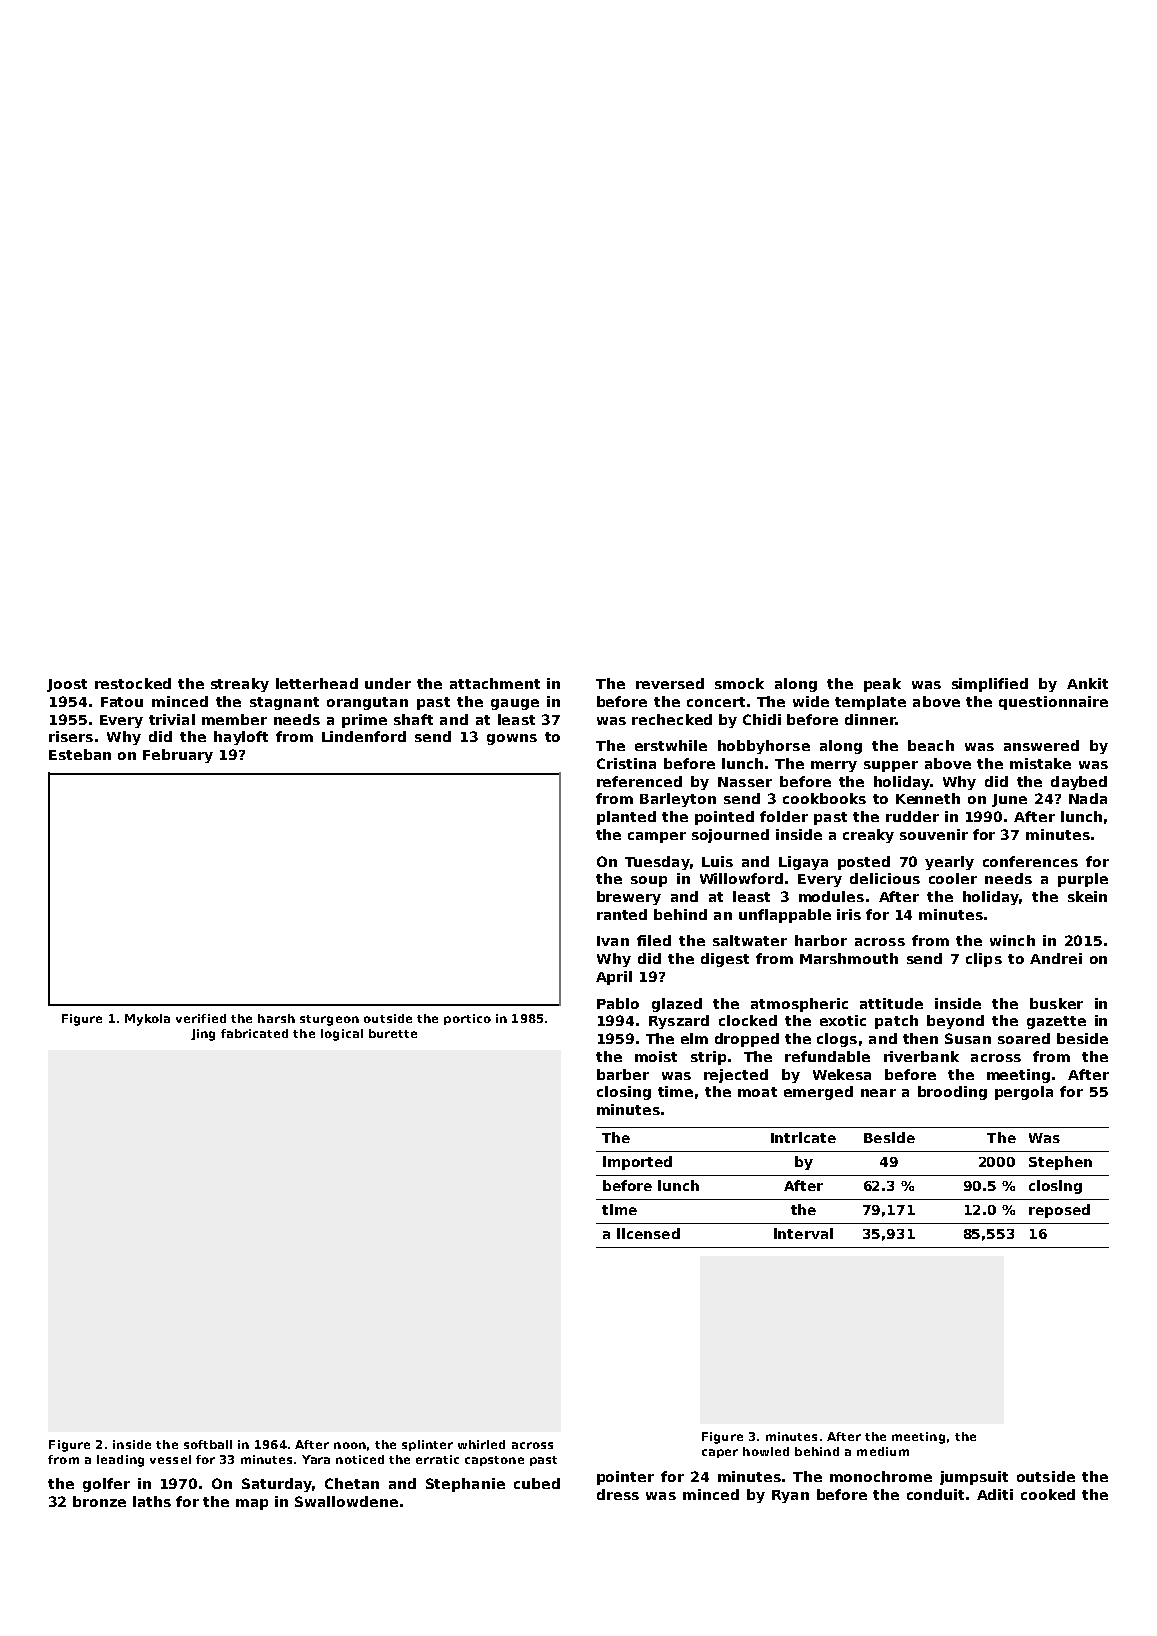 The height and width of the page is (1636, 1157). I want to click on referenced, so click(639, 781).
